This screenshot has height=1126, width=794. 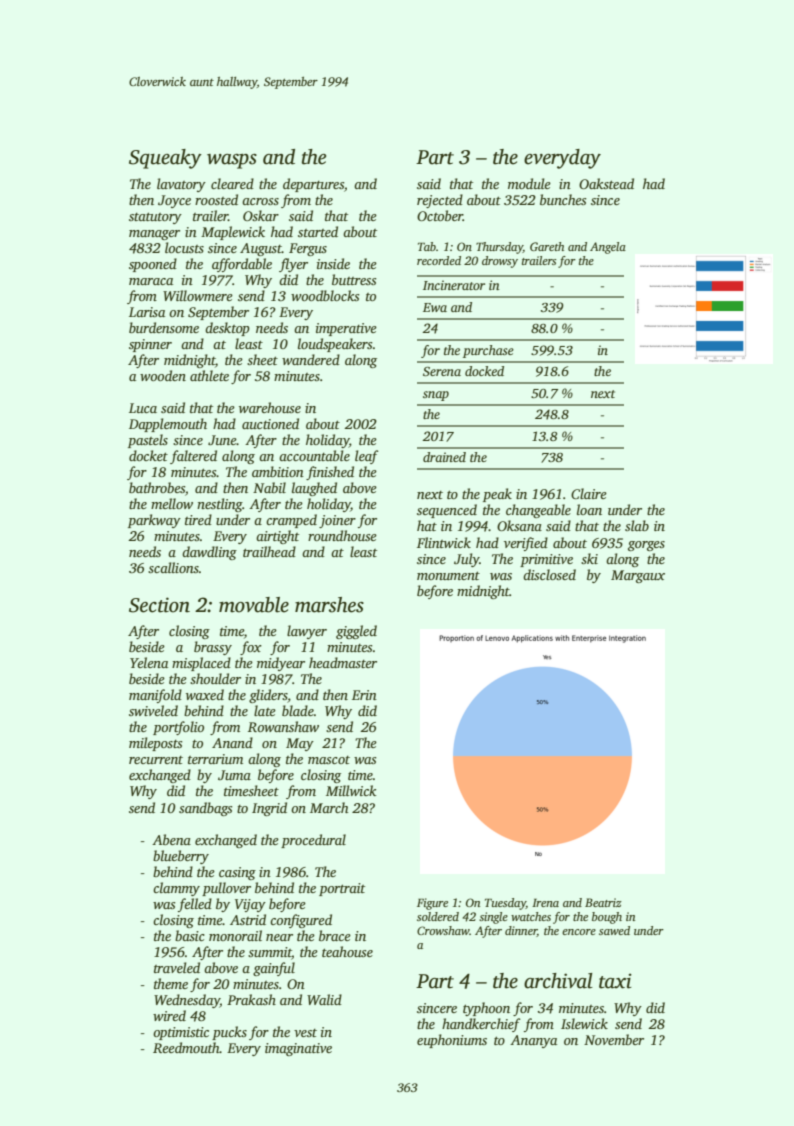 I want to click on wasps, so click(x=232, y=161).
